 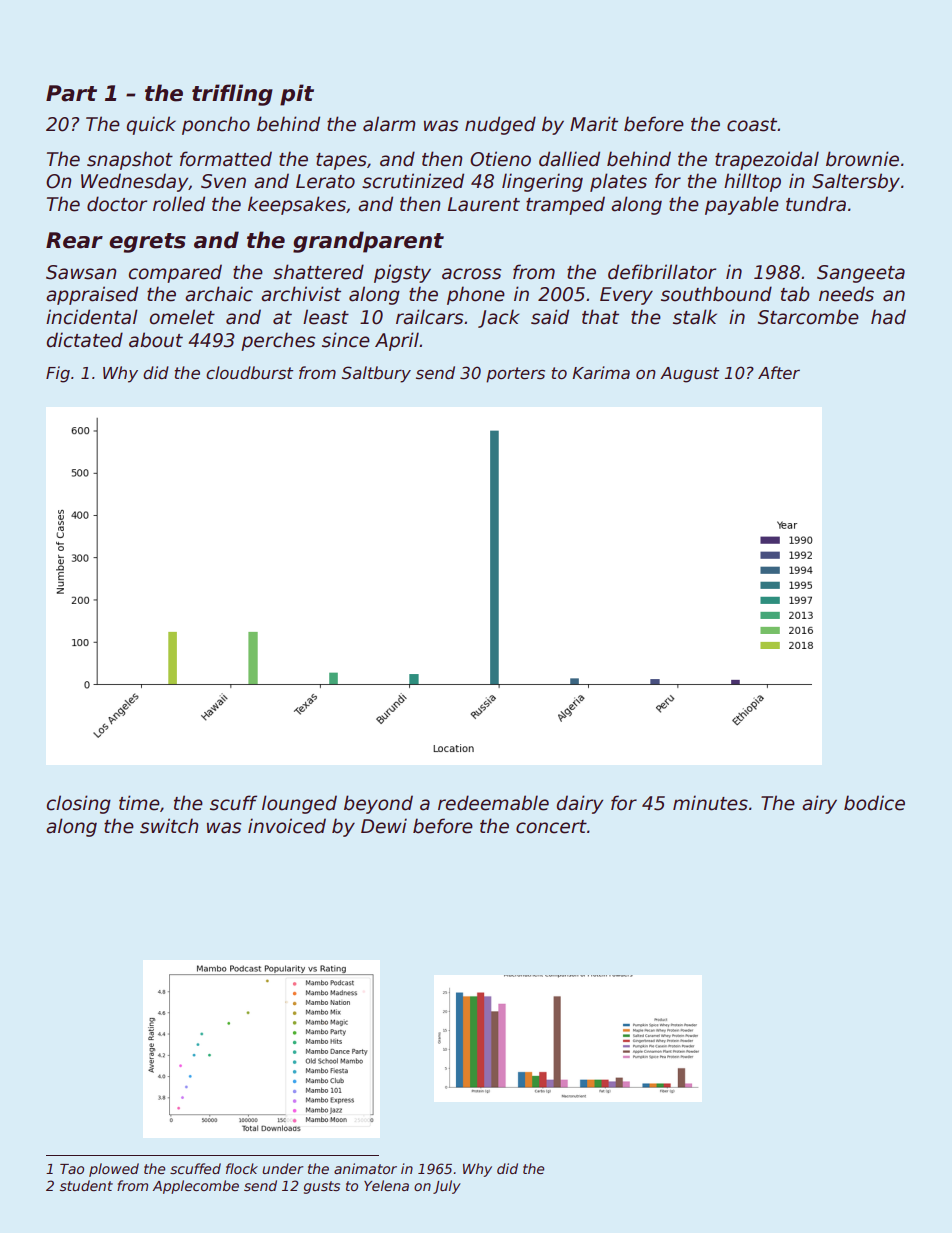 I want to click on alarm, so click(x=389, y=124).
